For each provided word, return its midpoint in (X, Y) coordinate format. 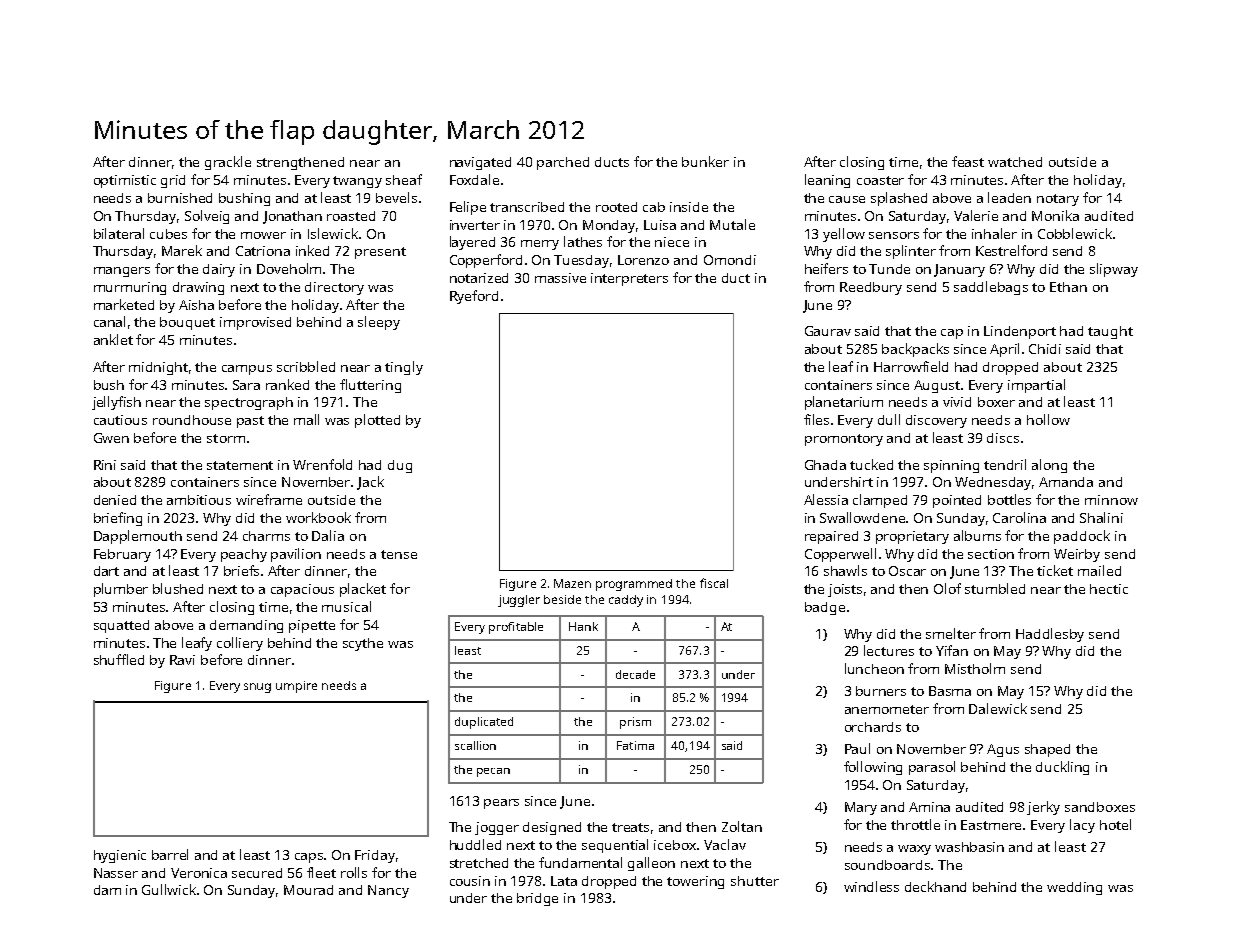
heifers (826, 268)
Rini (105, 465)
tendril (1005, 464)
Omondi (730, 260)
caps (310, 858)
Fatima (635, 745)
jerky (1043, 808)
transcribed (527, 207)
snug (257, 688)
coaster (880, 180)
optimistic (125, 181)
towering (695, 882)
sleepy (379, 323)
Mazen (572, 583)
